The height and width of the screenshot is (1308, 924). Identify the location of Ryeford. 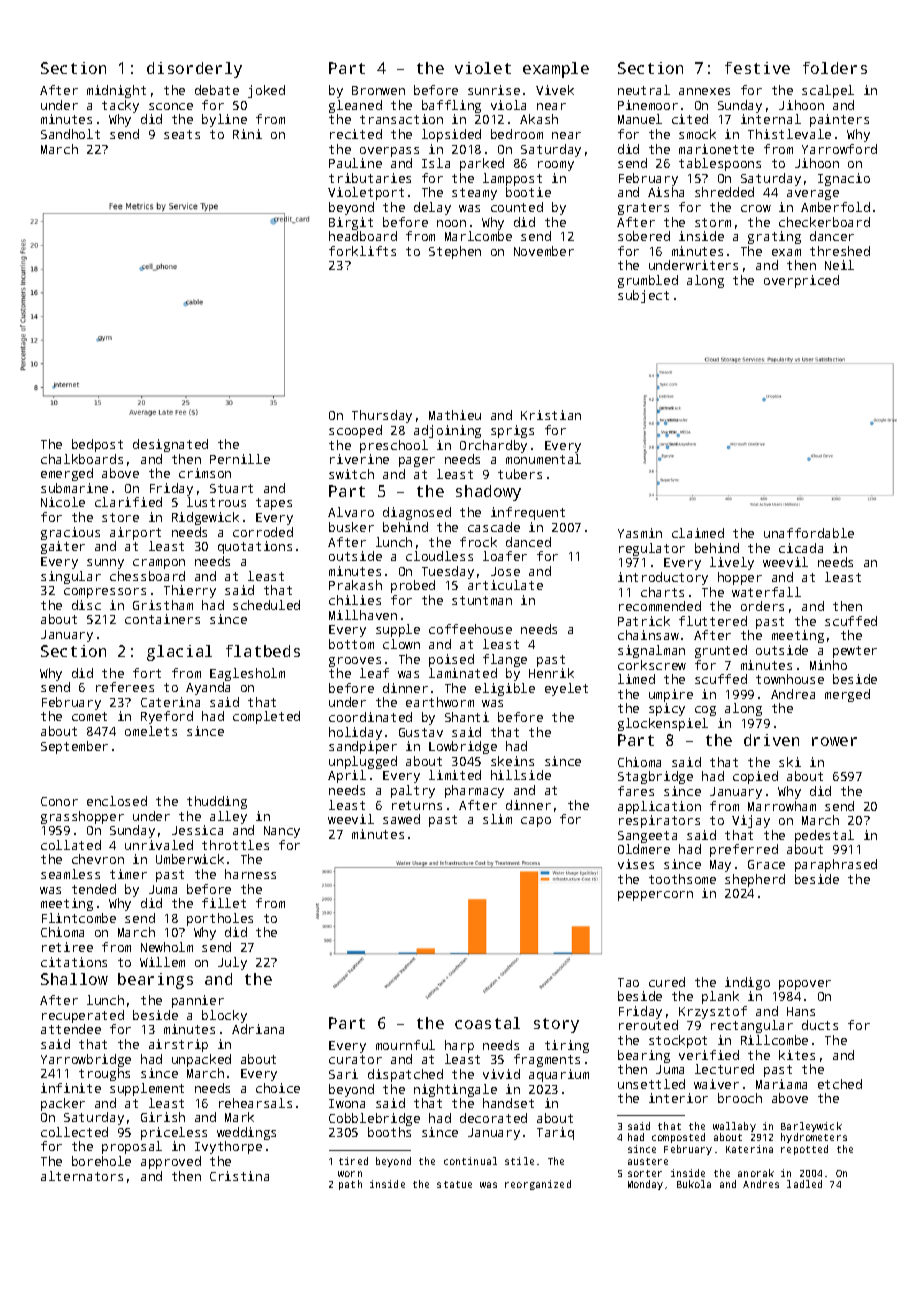
(167, 717).
